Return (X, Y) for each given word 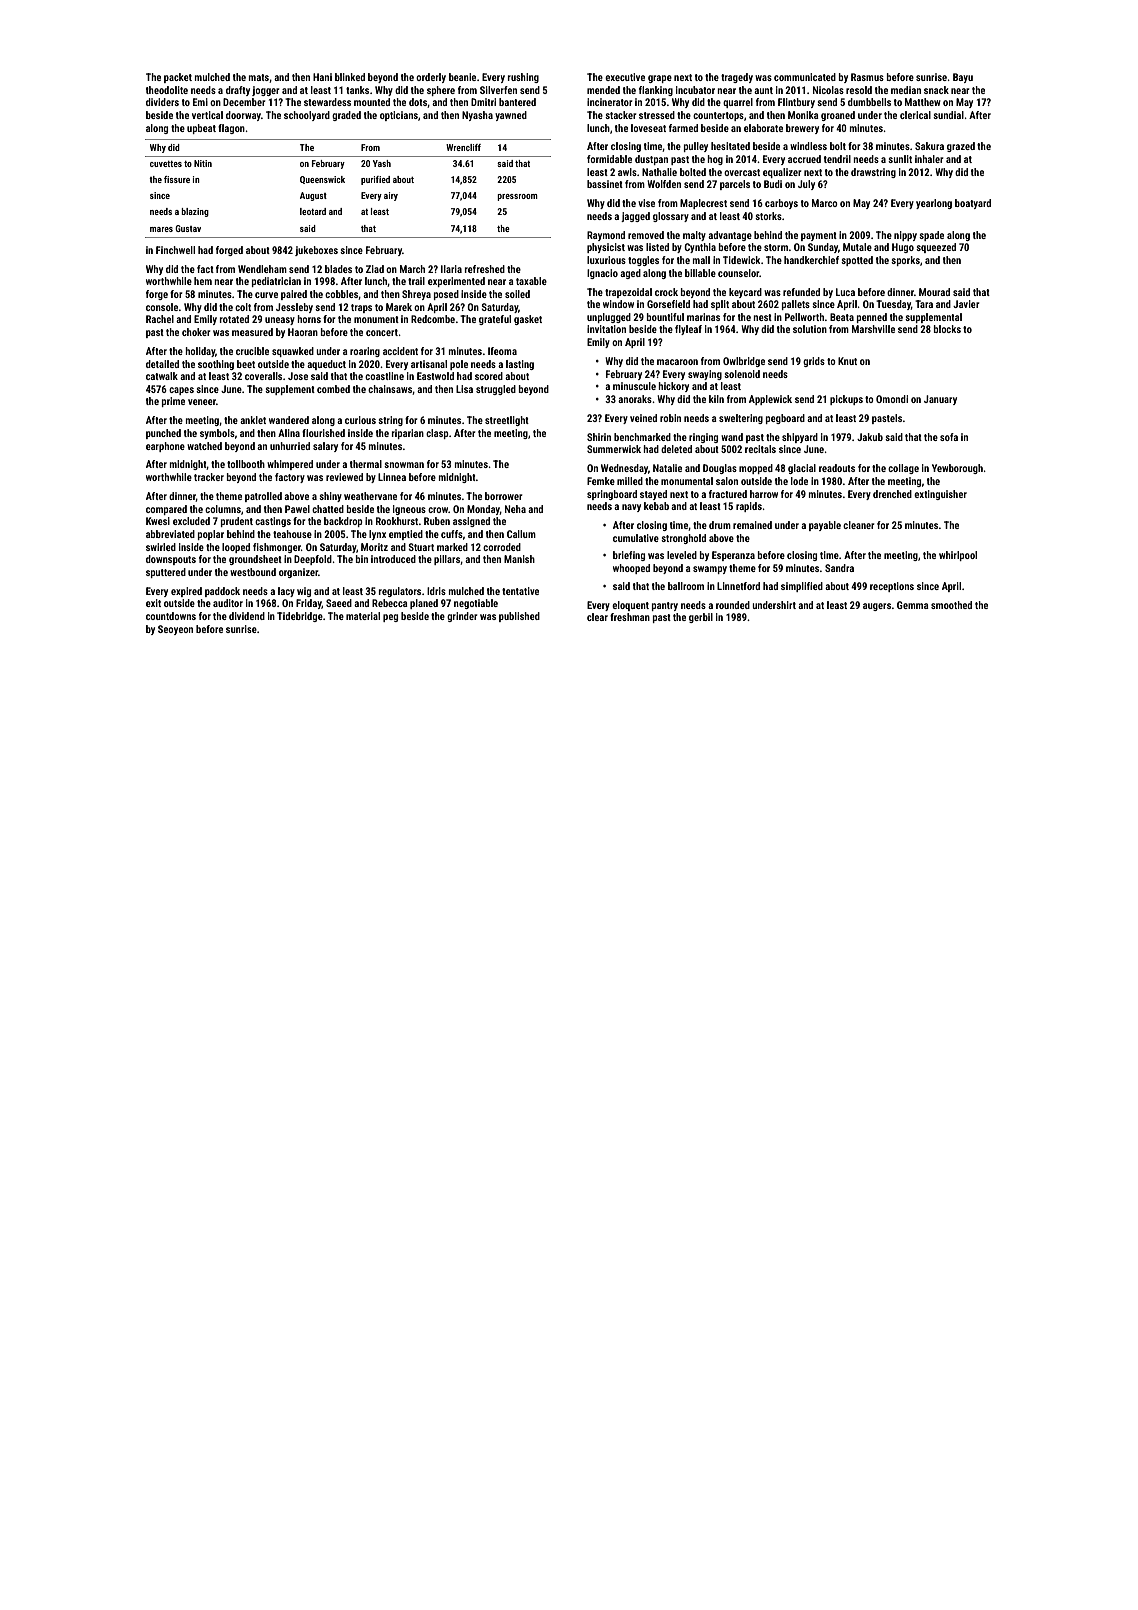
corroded (502, 547)
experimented (456, 282)
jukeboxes (316, 251)
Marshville (873, 329)
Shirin (599, 437)
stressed (657, 115)
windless (808, 146)
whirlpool (958, 556)
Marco (825, 203)
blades (338, 269)
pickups (846, 400)
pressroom (517, 197)
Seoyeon (175, 630)
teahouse (292, 534)
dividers (162, 102)
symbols (217, 434)
